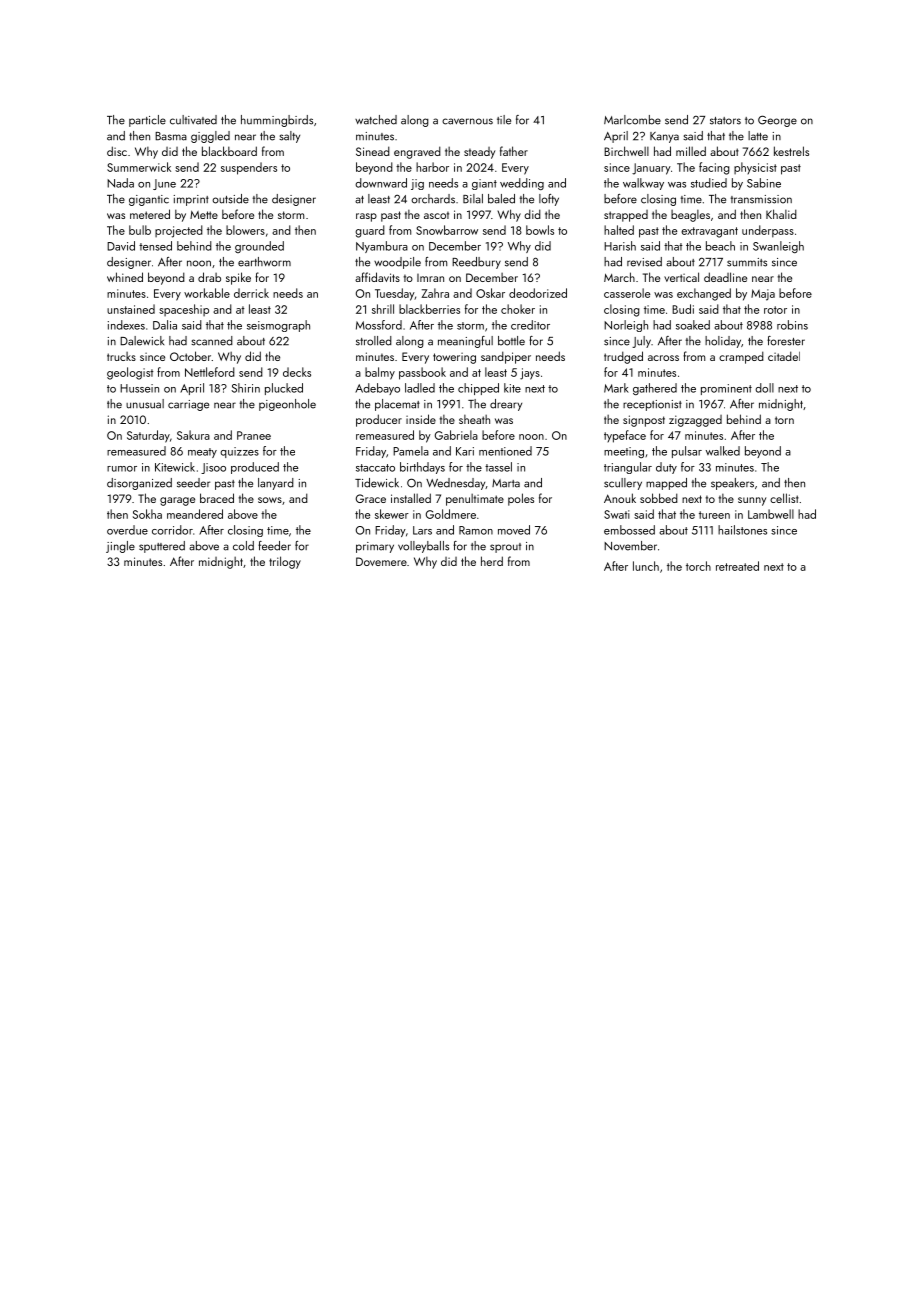 The height and width of the page is (1308, 924). Describe the element at coordinates (775, 310) in the page. I see `rotor` at that location.
